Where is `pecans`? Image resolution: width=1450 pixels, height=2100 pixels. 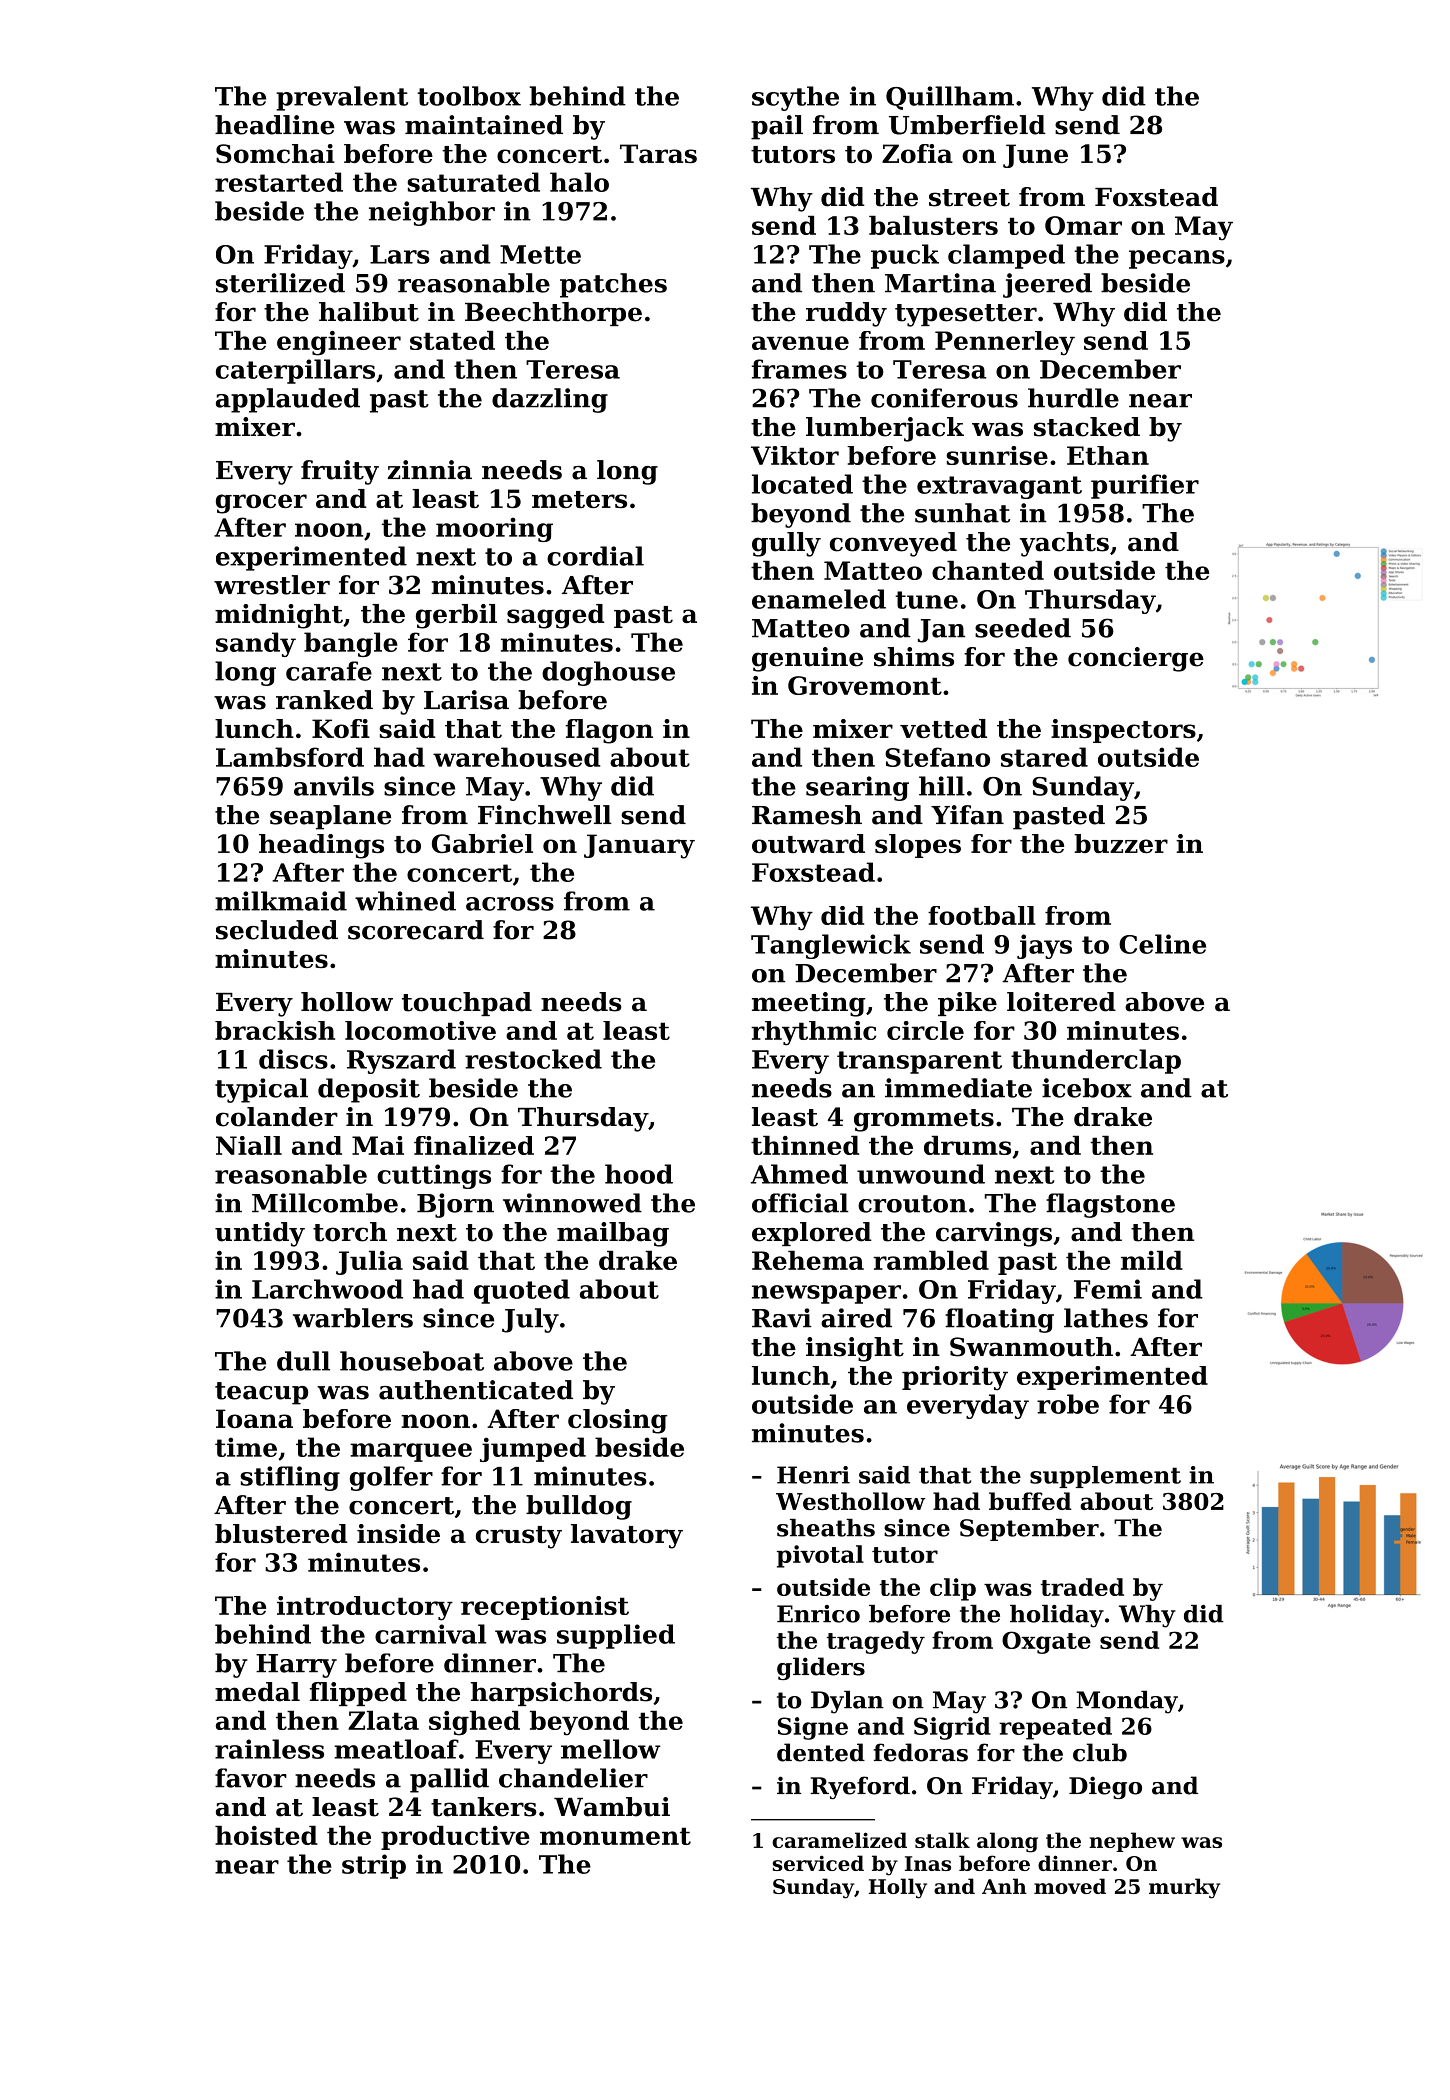
pecans is located at coordinates (1177, 259).
